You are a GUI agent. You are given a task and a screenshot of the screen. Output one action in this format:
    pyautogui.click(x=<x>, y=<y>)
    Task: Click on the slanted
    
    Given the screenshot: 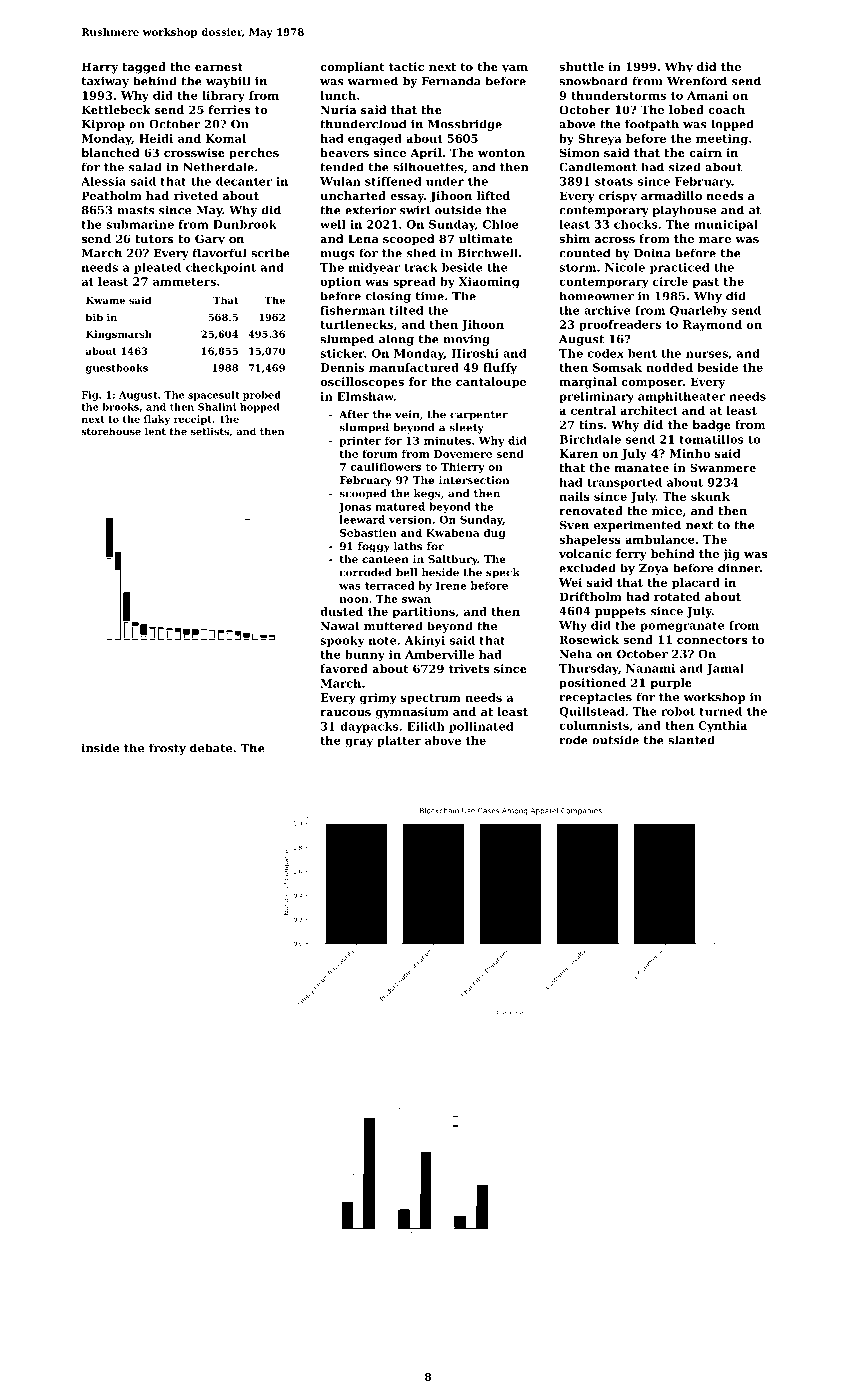 What is the action you would take?
    pyautogui.click(x=691, y=740)
